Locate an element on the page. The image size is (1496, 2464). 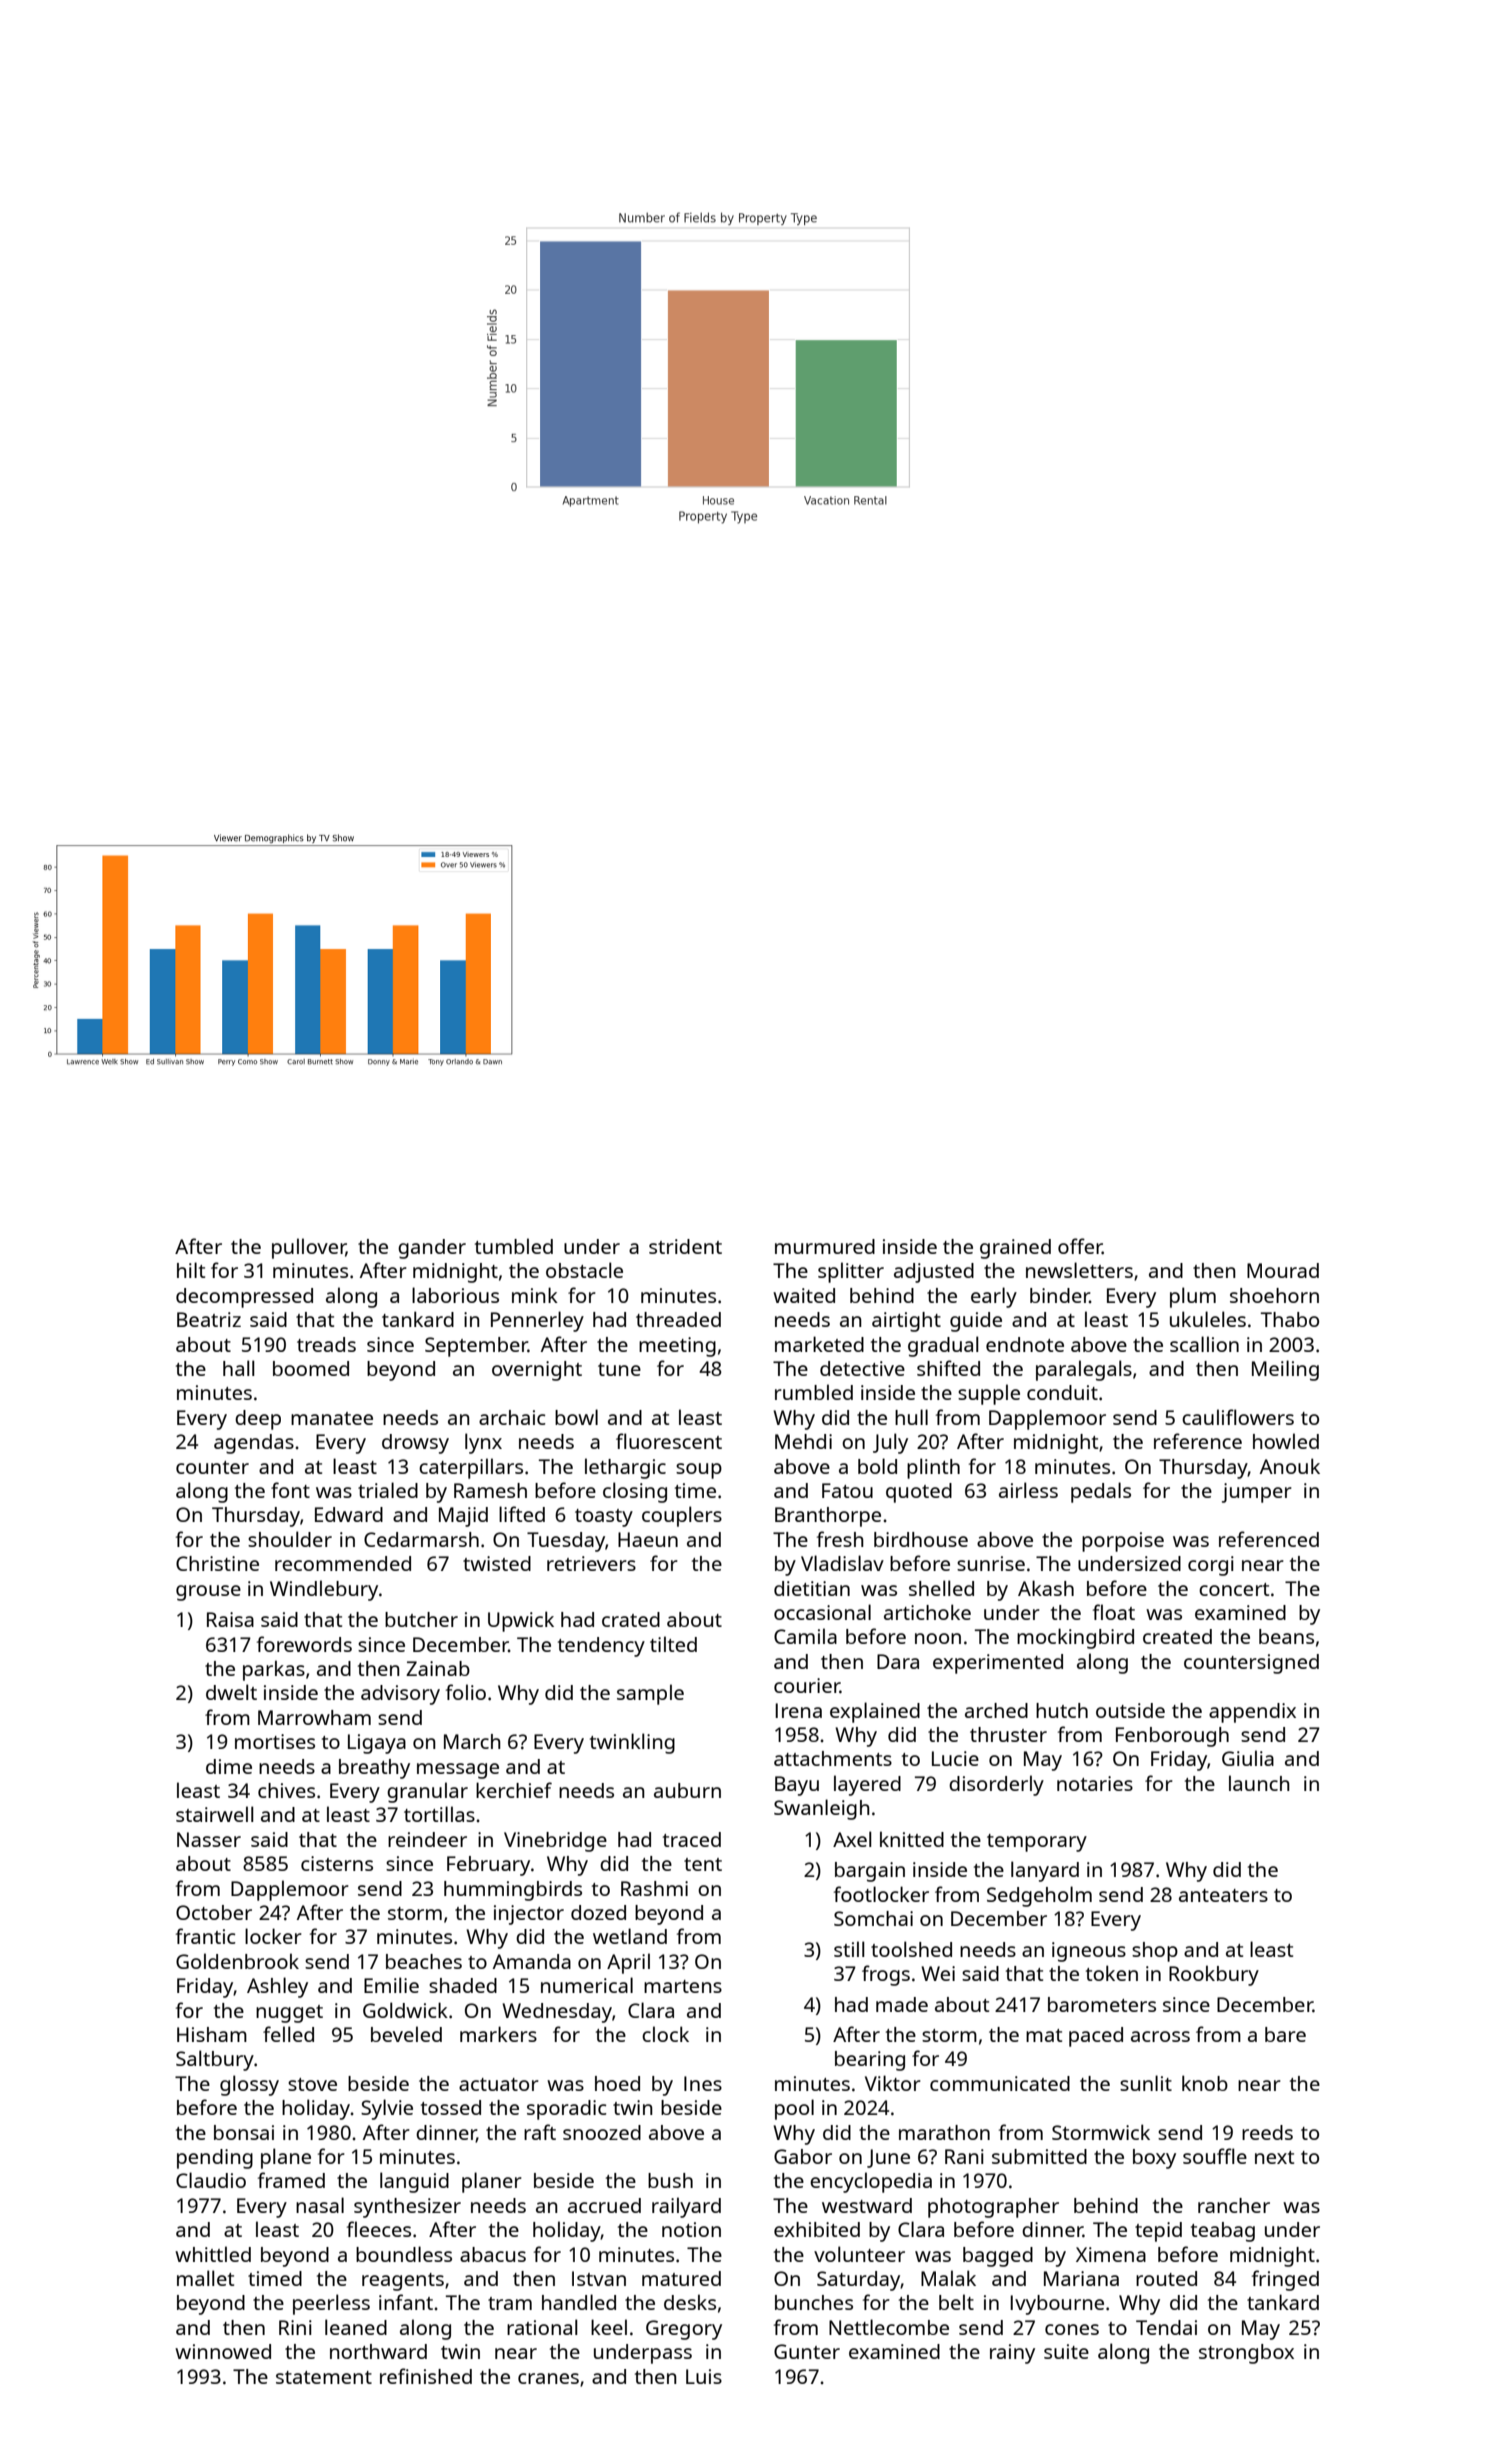
Somchai is located at coordinates (873, 1918).
